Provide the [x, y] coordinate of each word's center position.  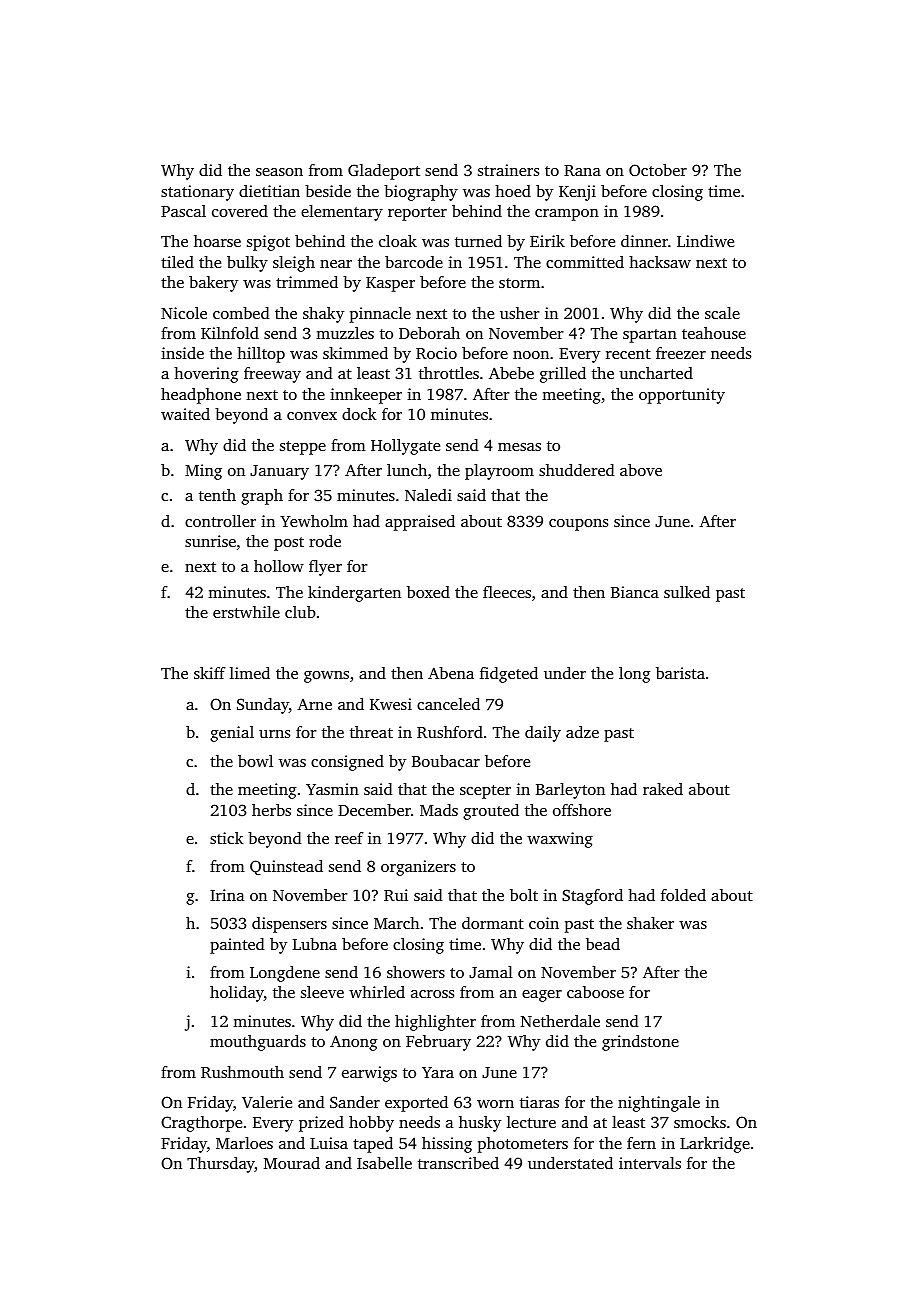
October [658, 170]
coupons [578, 525]
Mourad [292, 1163]
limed [250, 673]
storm [519, 283]
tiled [177, 262]
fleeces [507, 592]
